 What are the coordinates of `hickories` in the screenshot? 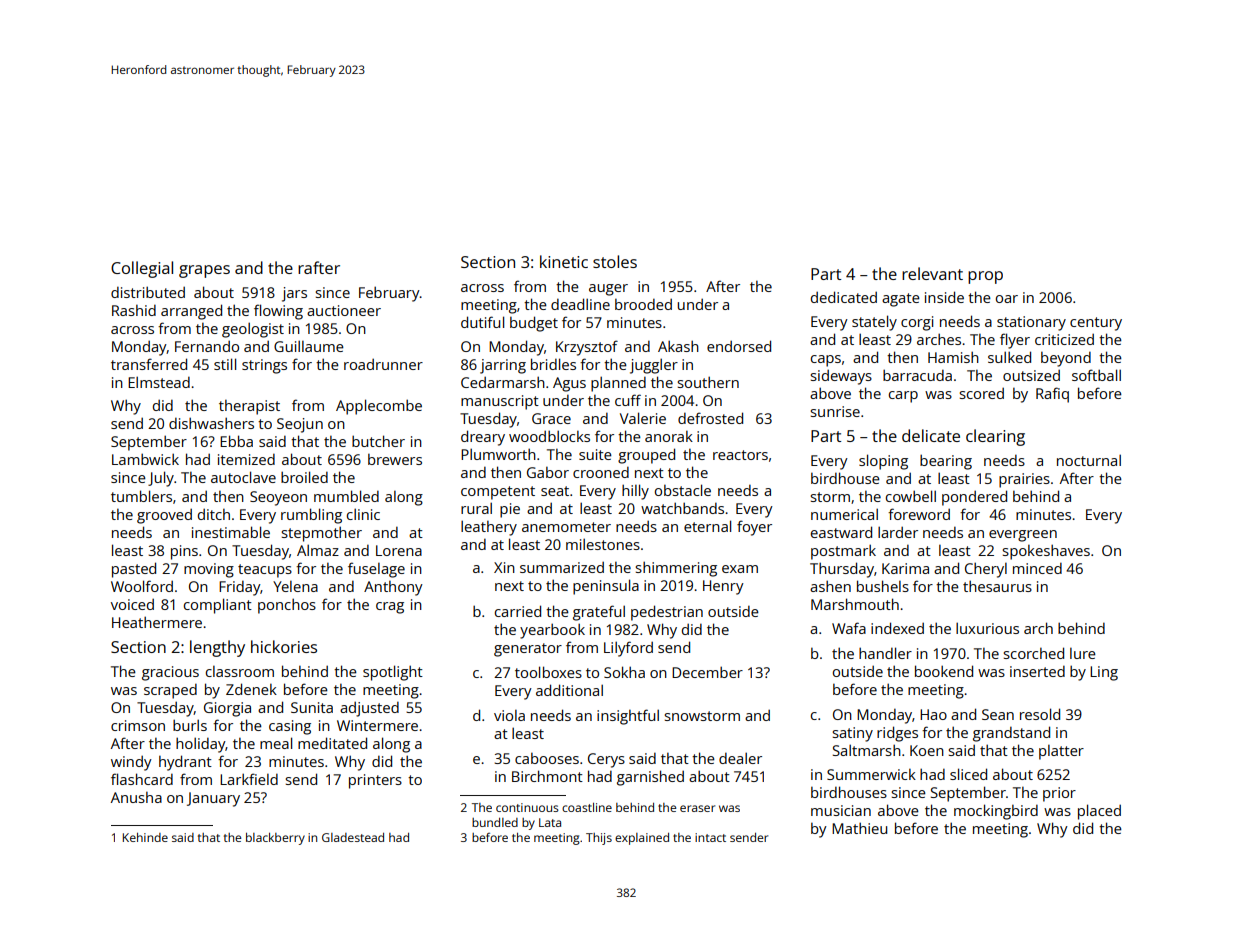 It's located at (284, 646).
